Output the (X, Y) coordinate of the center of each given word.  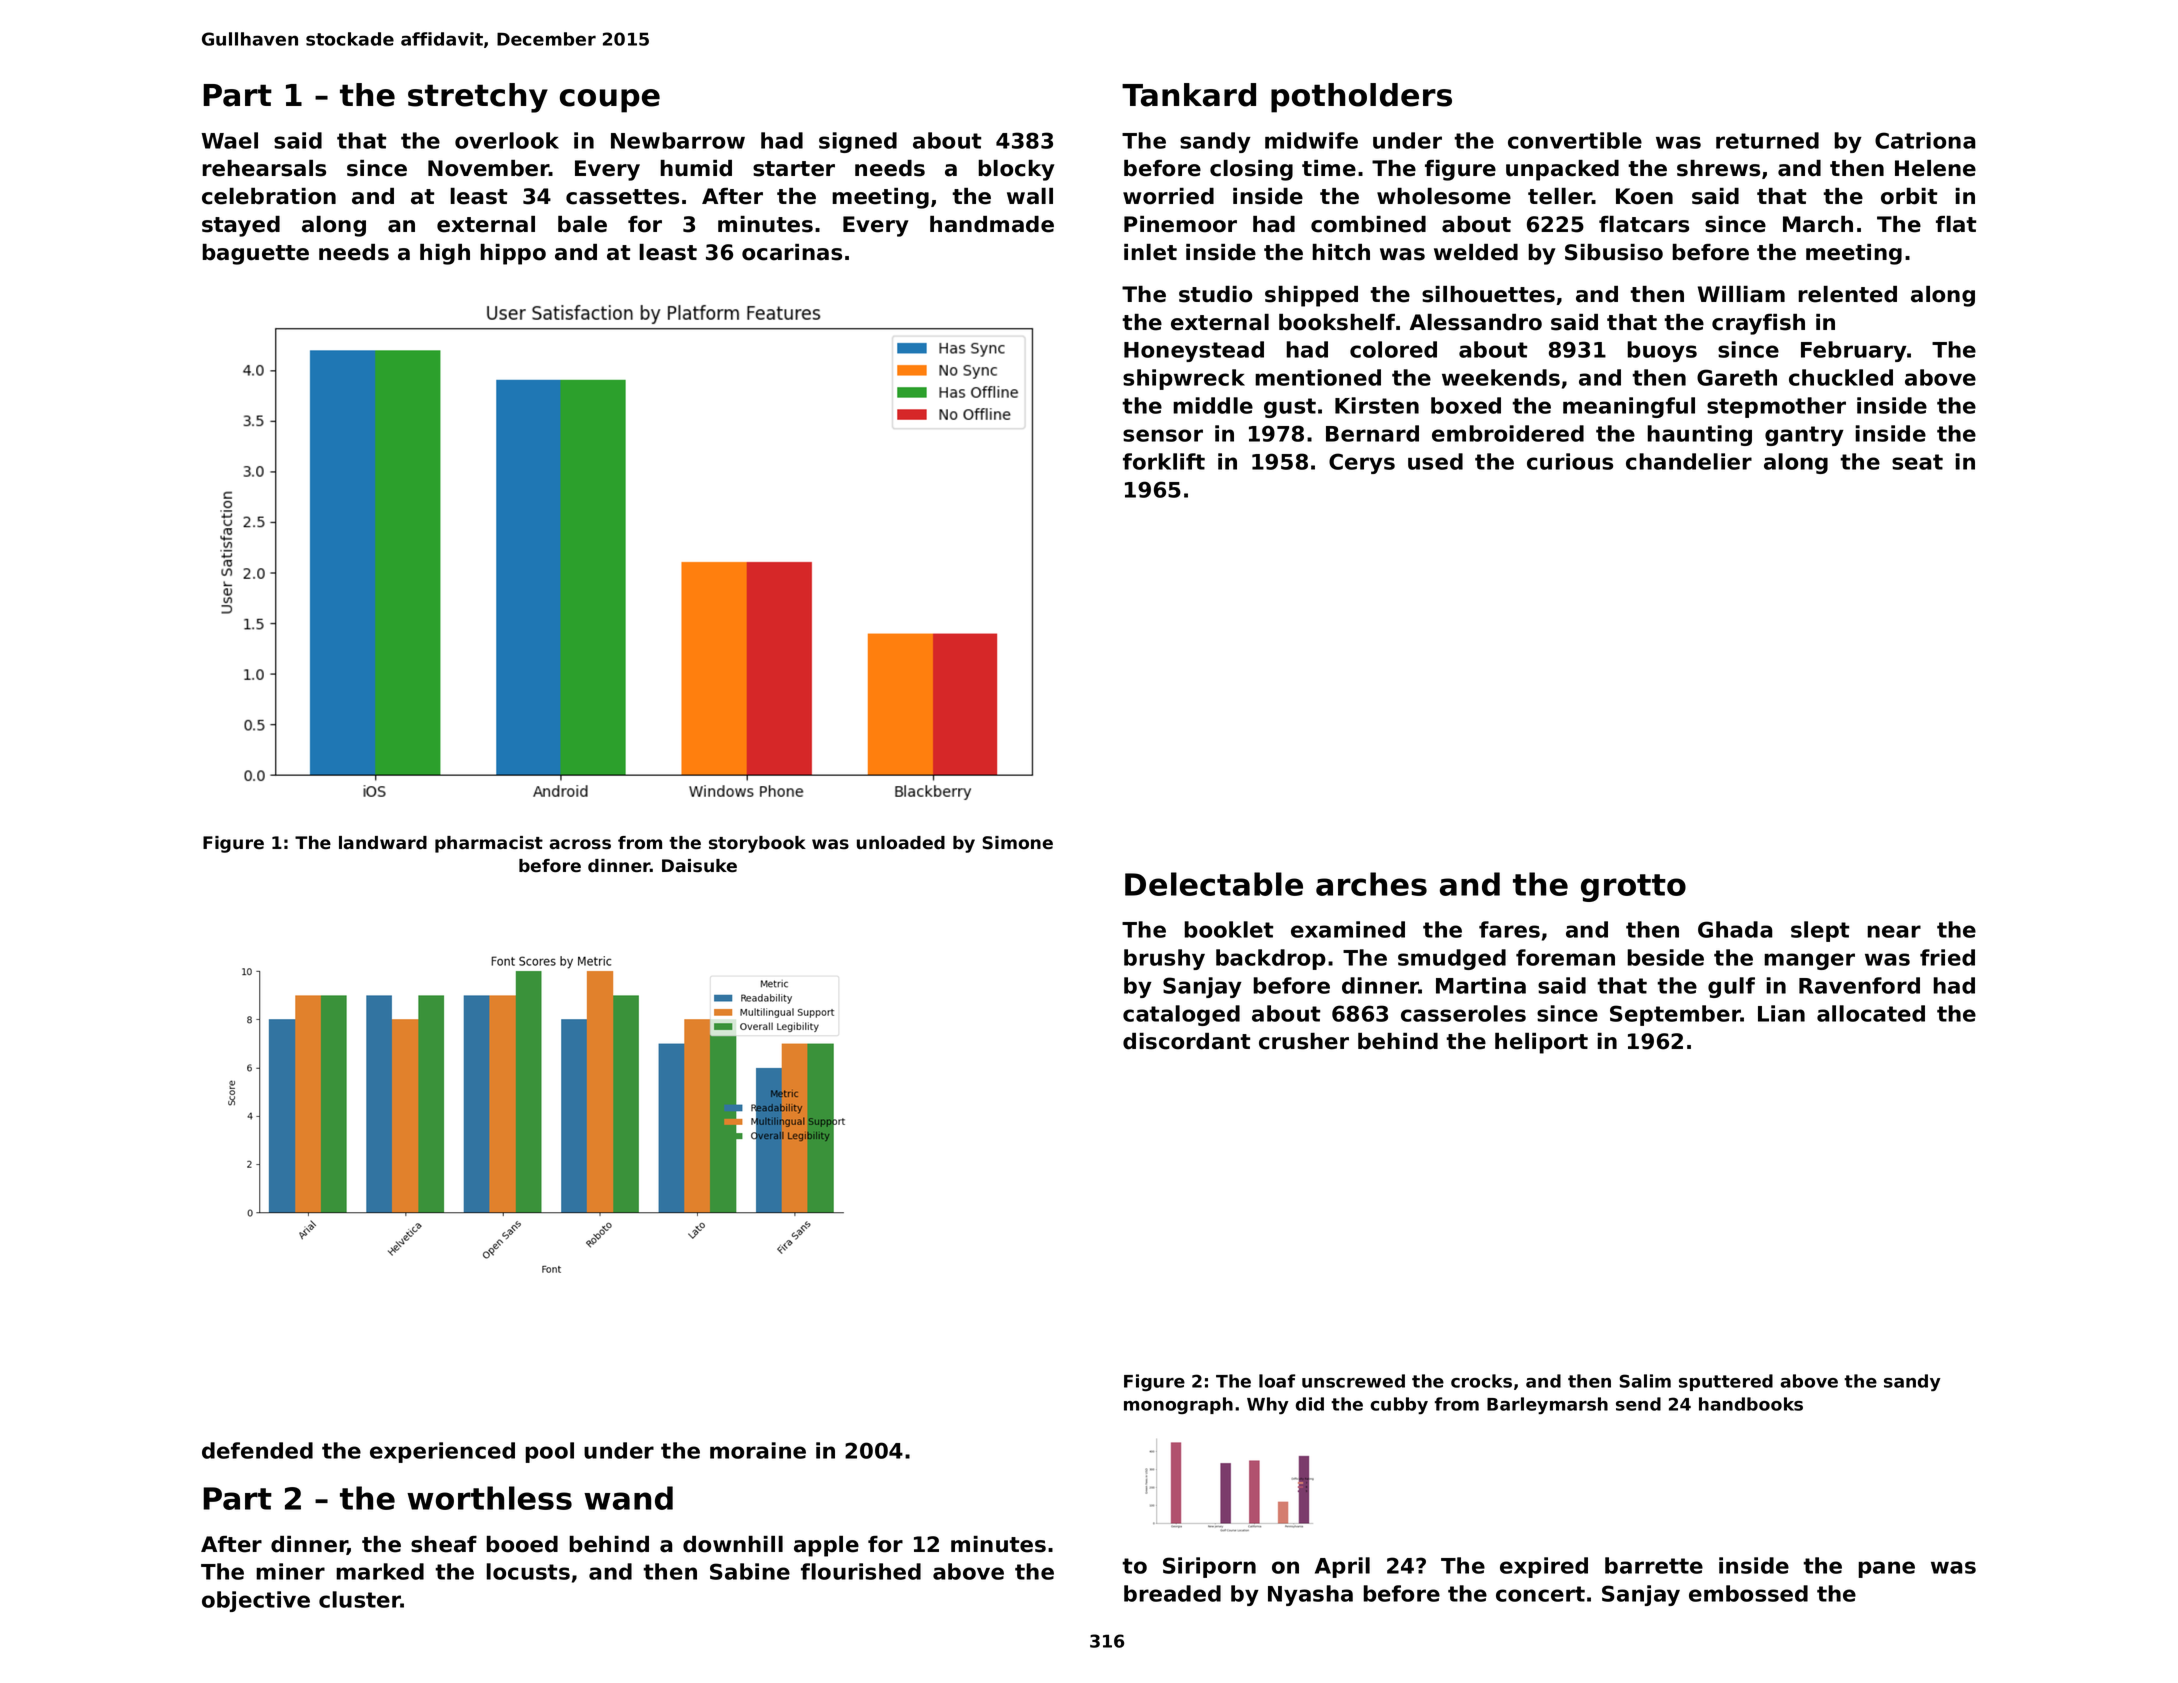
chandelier (1689, 461)
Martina (1481, 985)
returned (1767, 140)
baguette (256, 254)
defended (257, 1450)
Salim (1645, 1381)
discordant (1186, 1041)
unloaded (901, 843)
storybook (757, 844)
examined (1348, 929)
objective (256, 1601)
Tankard (1189, 95)
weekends (1501, 377)
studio (1215, 294)
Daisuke (699, 866)
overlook (507, 140)
